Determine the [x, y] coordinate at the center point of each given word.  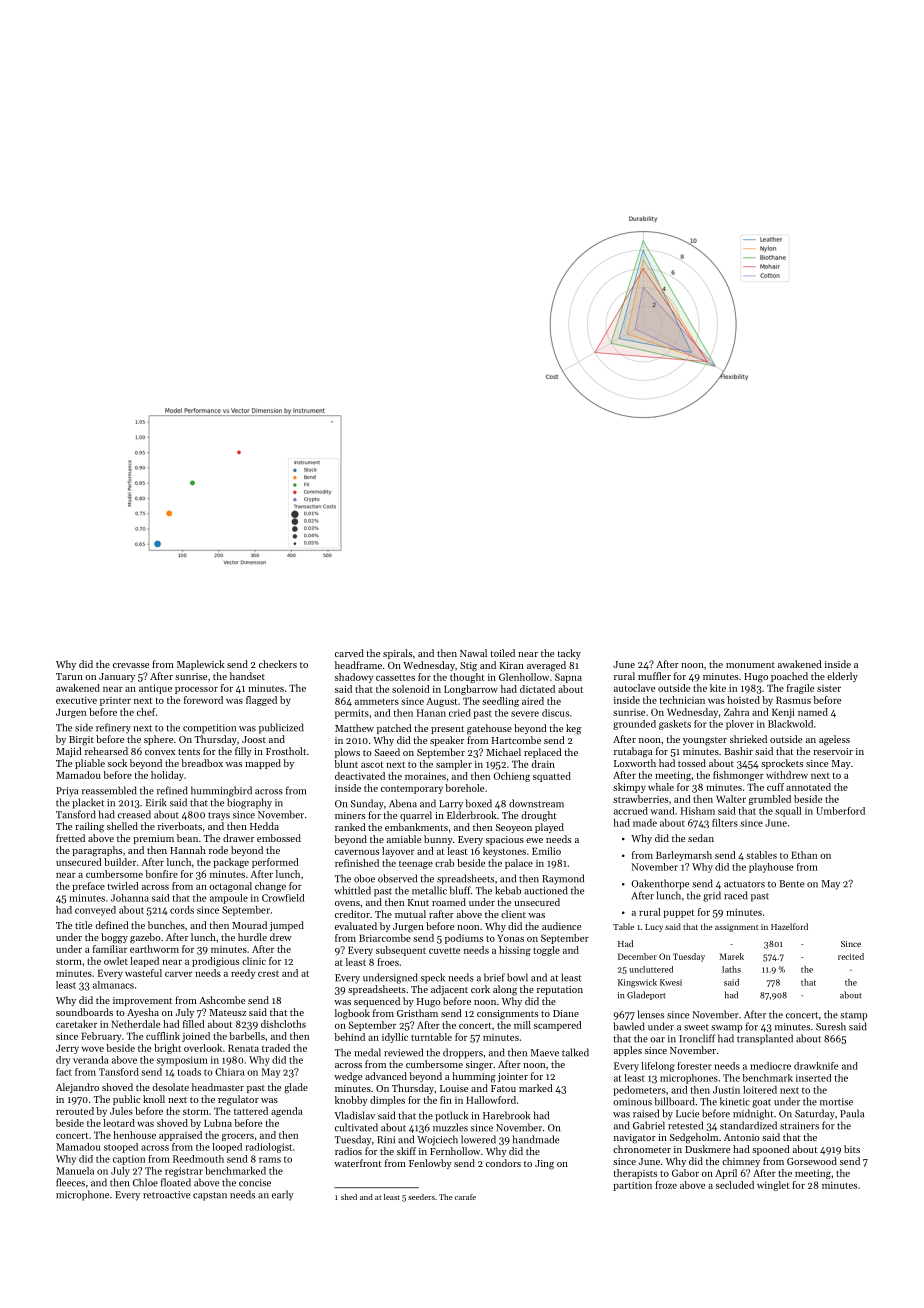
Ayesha [143, 1013]
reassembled [109, 790]
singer [479, 1066]
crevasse [131, 665]
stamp [853, 1016]
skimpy [629, 788]
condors [503, 1163]
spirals [397, 654]
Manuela [75, 1171]
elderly [842, 677]
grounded [634, 725]
